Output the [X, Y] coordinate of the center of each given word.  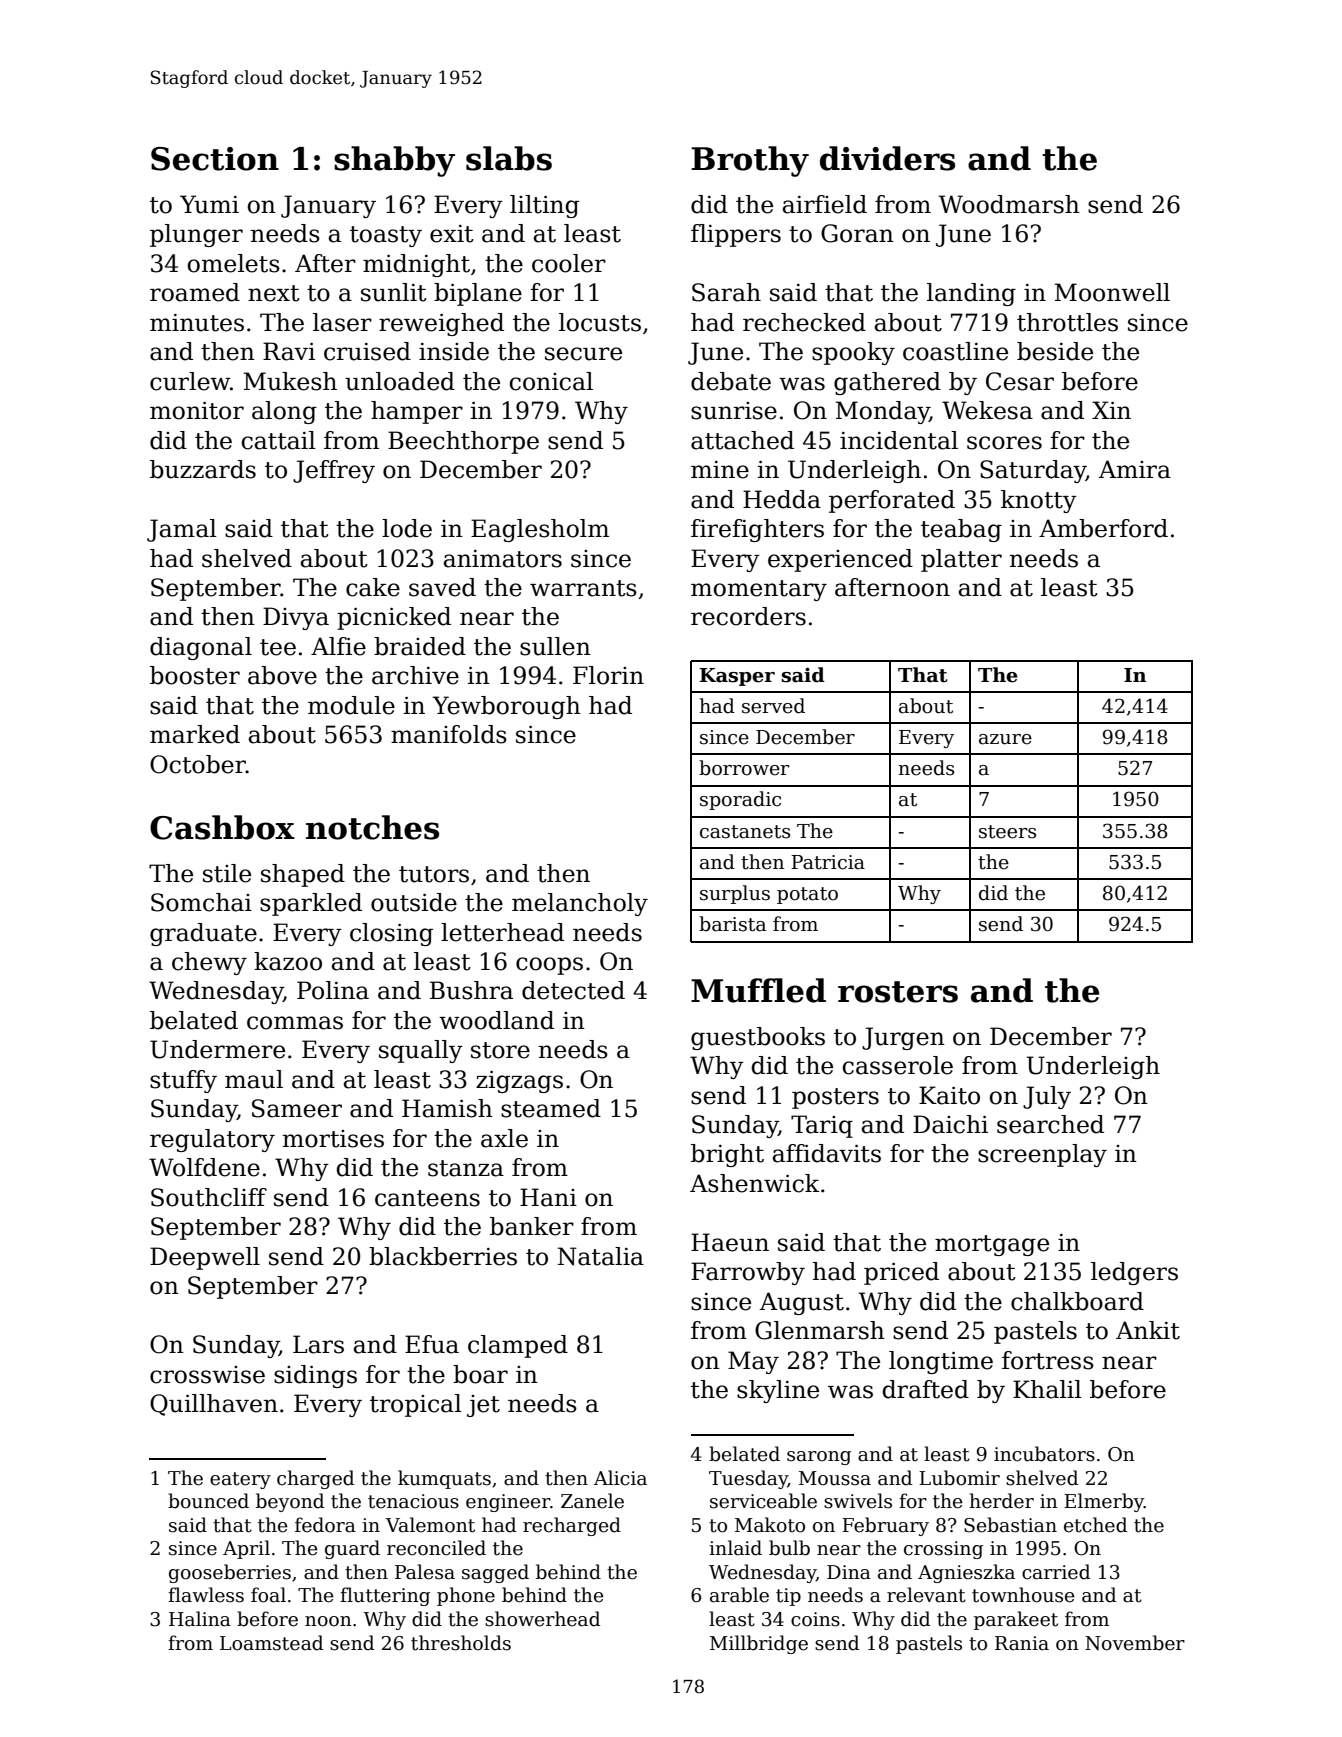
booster [195, 675]
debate [731, 381]
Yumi [209, 204]
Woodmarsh [1009, 204]
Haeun [730, 1242]
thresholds [461, 1643]
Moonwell [1112, 292]
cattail [279, 440]
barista [732, 924]
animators [503, 559]
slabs [509, 158]
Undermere [217, 1049]
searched [1050, 1124]
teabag [961, 530]
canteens [427, 1198]
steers [1007, 832]
